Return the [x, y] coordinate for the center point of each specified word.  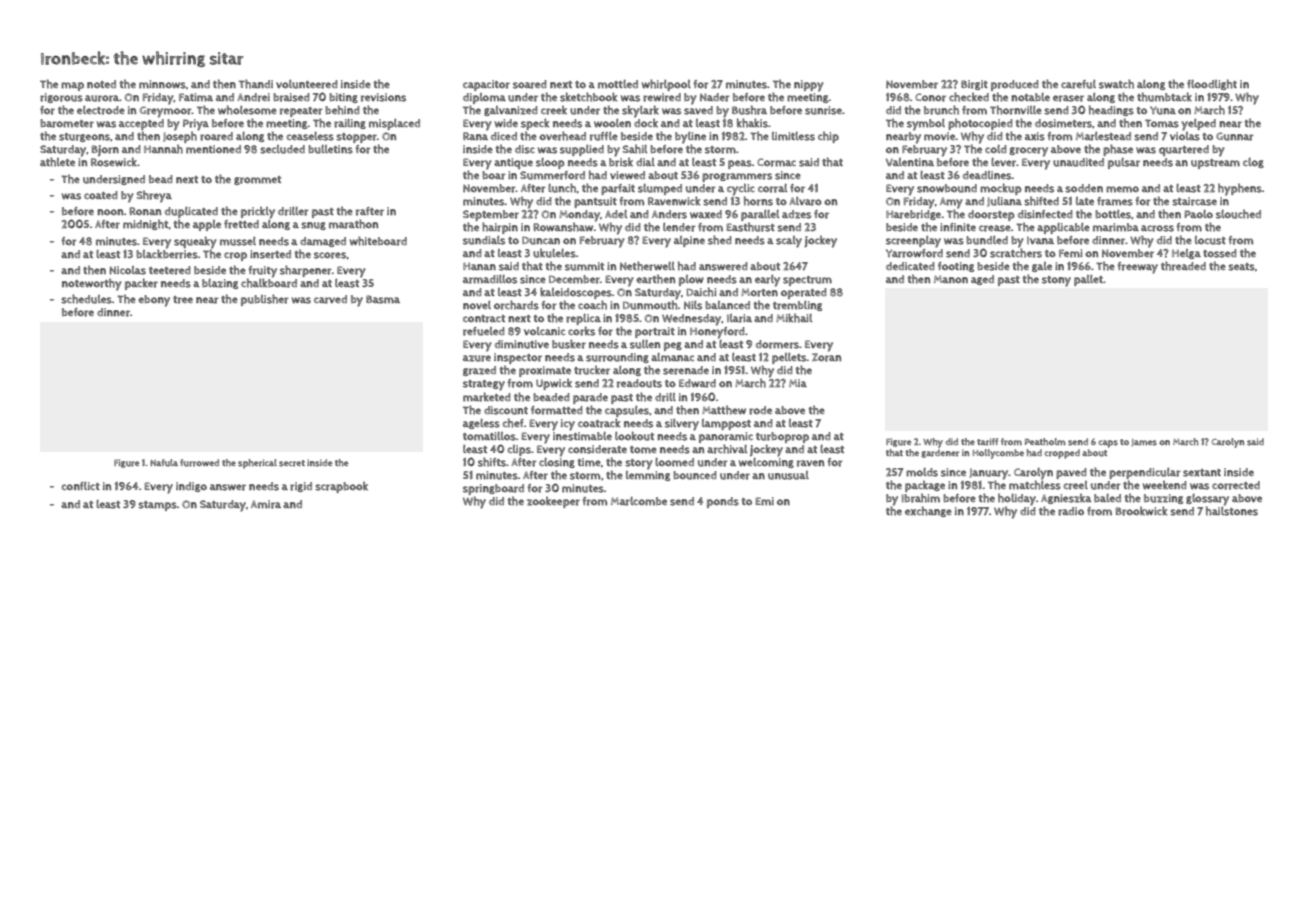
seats [1241, 267]
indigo [191, 487]
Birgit [974, 85]
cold [996, 148]
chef [513, 423]
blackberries [167, 254]
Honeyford [717, 333]
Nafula [164, 463]
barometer [67, 123]
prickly [258, 213]
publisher [265, 300]
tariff [987, 442]
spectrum [807, 281]
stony [1056, 281]
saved [698, 110]
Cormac [776, 162]
